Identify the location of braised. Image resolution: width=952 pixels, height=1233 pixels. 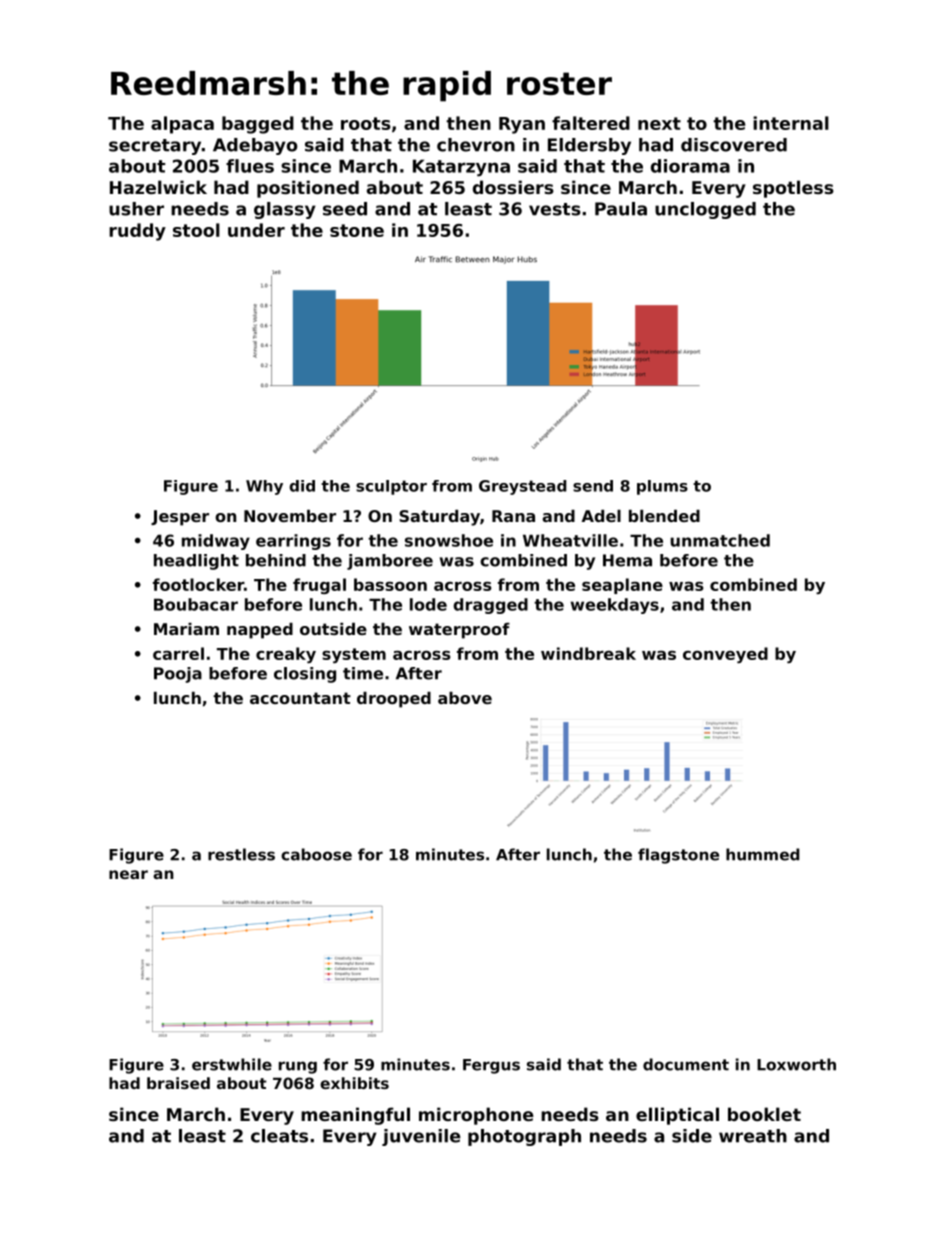
(178, 1083).
